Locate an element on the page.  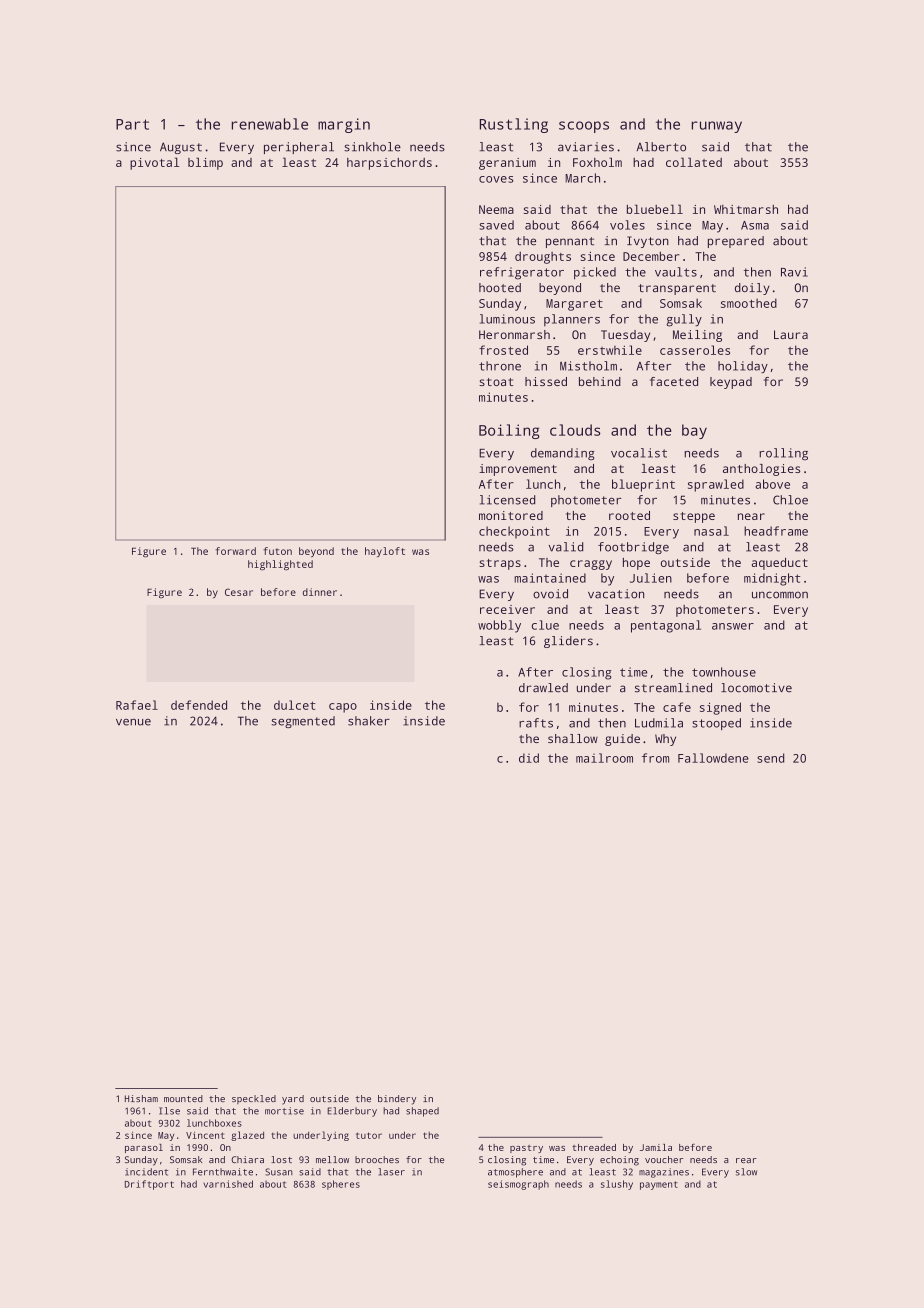
sinkhole is located at coordinates (372, 147).
